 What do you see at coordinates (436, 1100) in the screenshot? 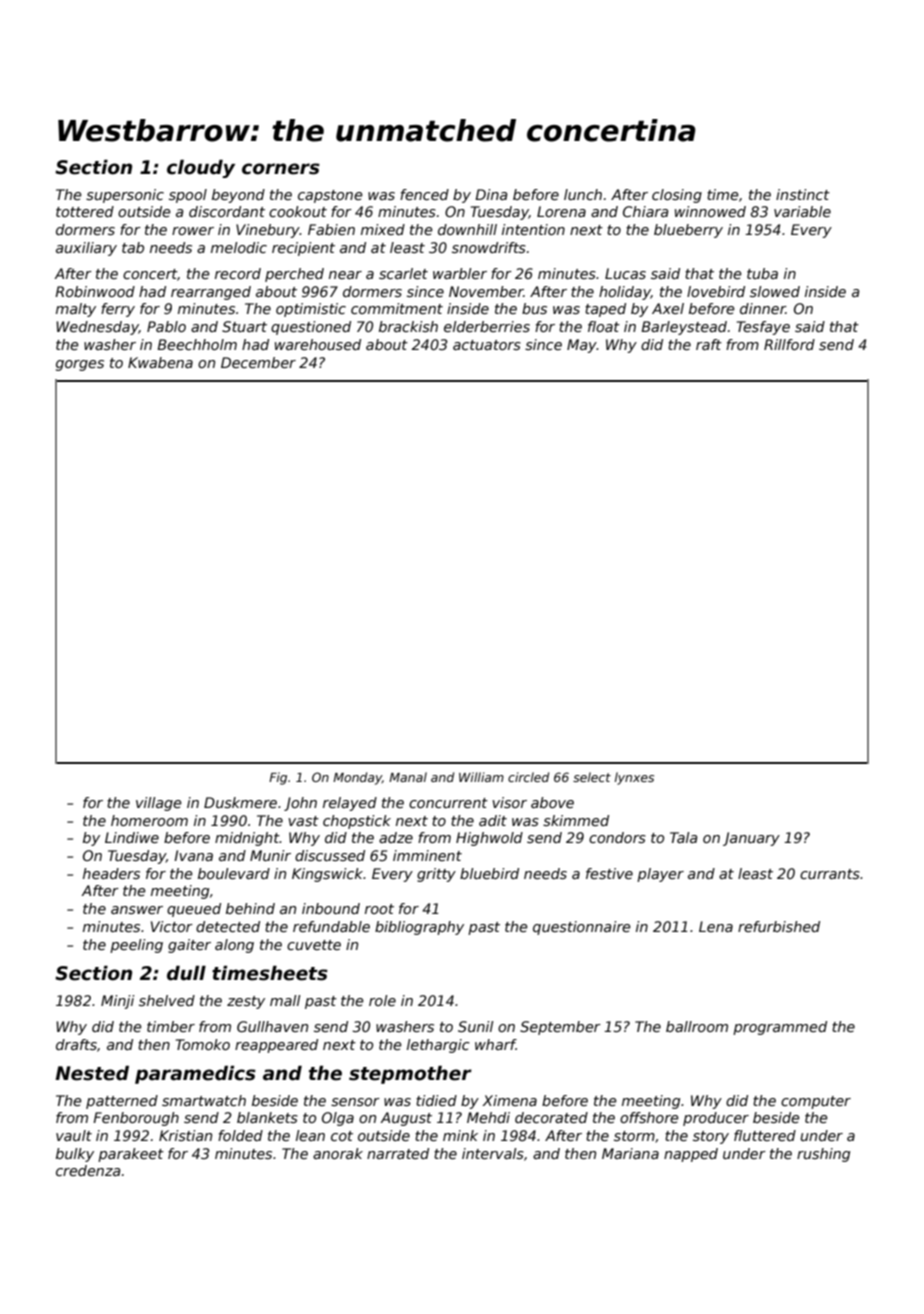
I see `tidied` at bounding box center [436, 1100].
